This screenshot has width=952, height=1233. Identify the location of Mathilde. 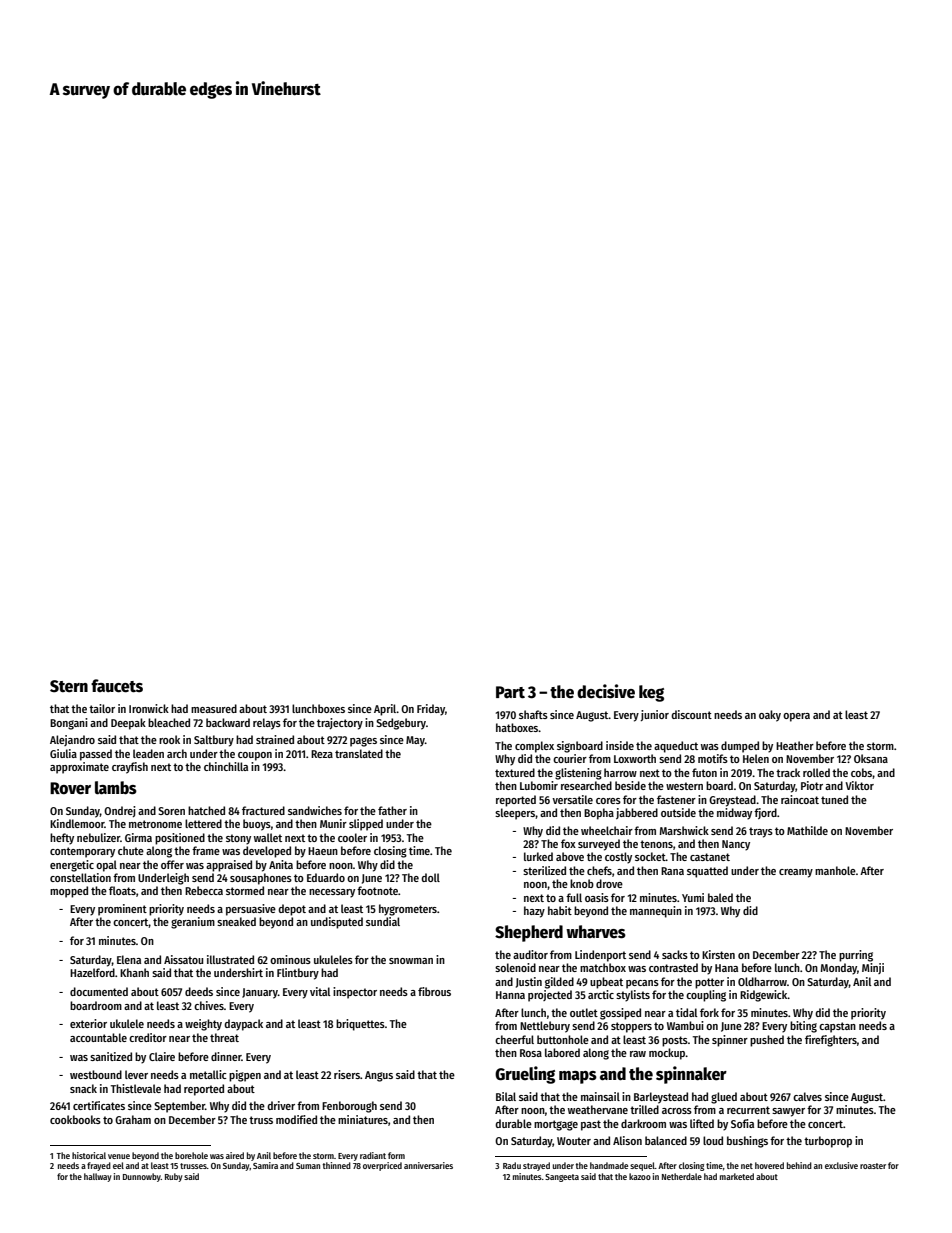
(807, 830).
